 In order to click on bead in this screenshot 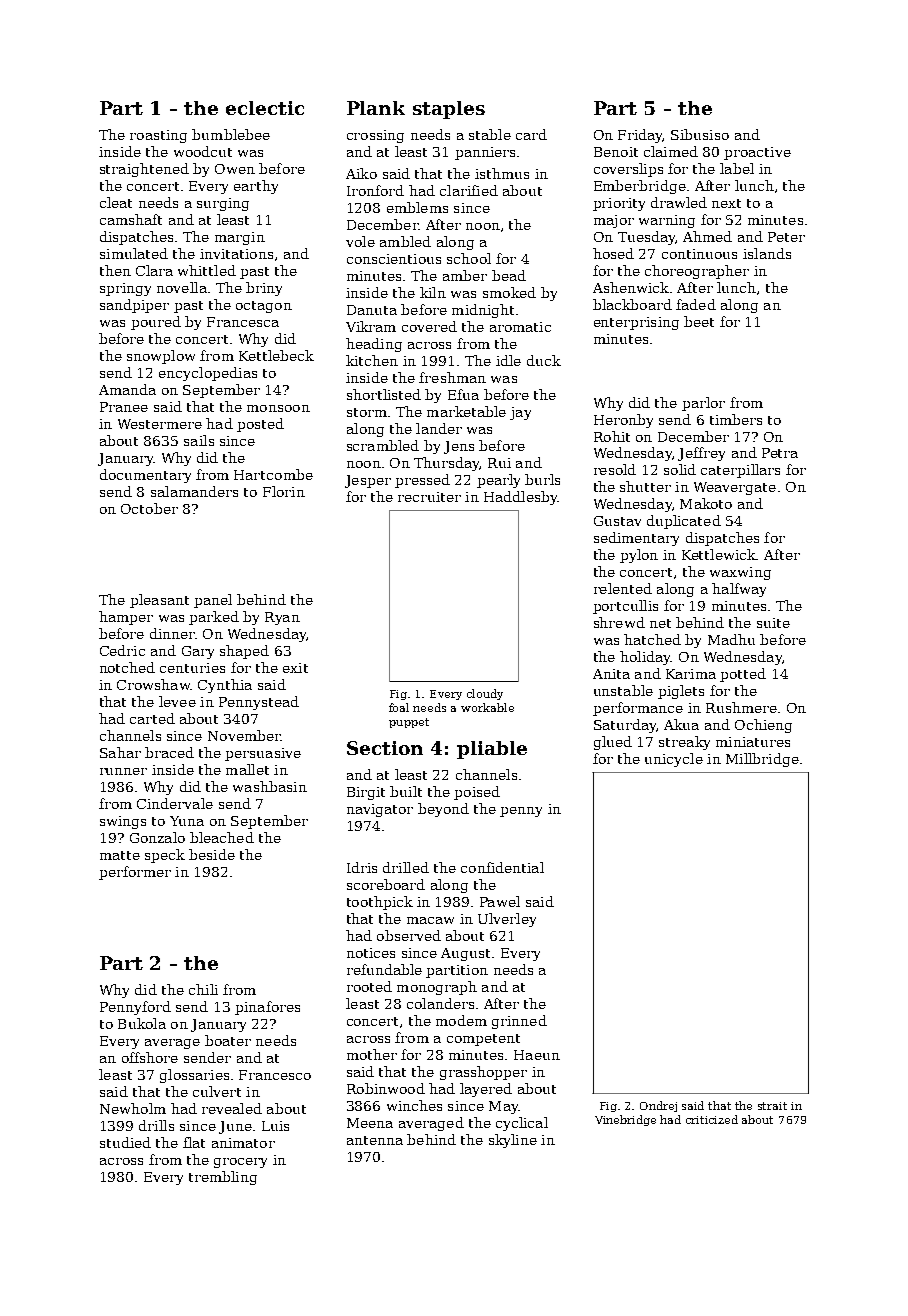, I will do `click(509, 275)`.
